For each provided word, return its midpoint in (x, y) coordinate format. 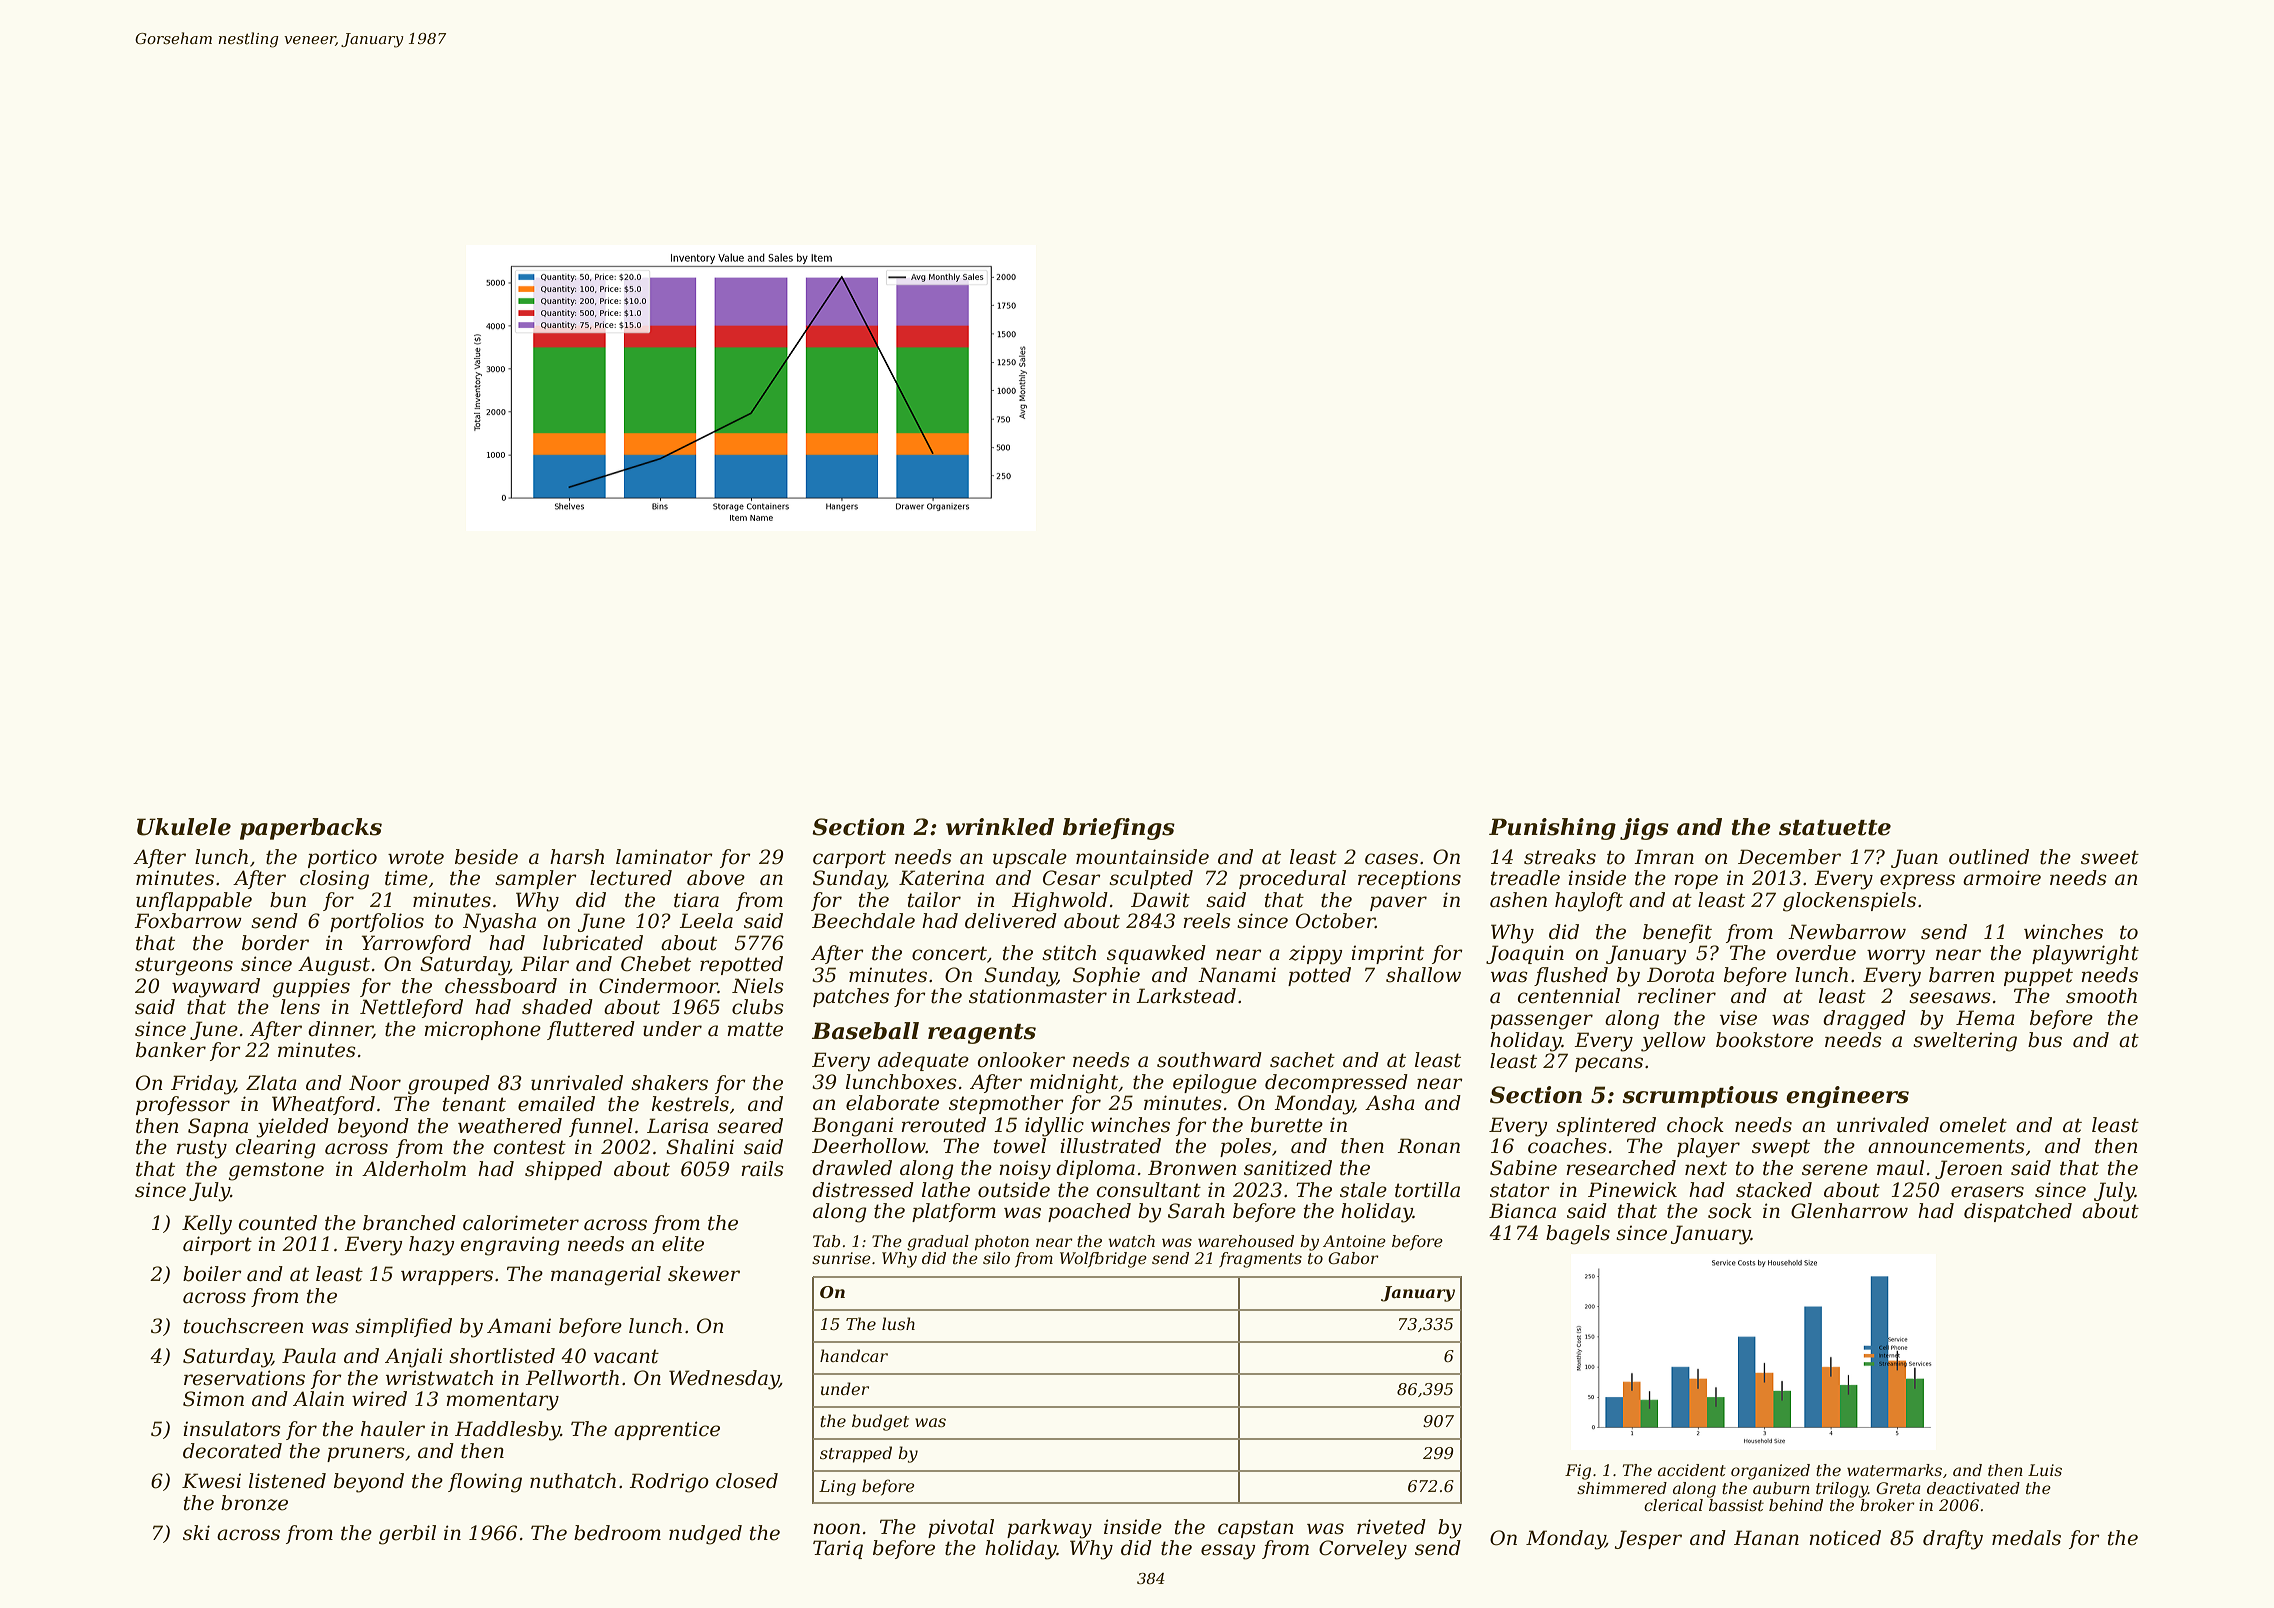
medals (2026, 1538)
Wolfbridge (1103, 1260)
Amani (519, 1326)
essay (1228, 1552)
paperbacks (311, 829)
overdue (1816, 953)
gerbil (407, 1535)
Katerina (941, 878)
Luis (2045, 1470)
